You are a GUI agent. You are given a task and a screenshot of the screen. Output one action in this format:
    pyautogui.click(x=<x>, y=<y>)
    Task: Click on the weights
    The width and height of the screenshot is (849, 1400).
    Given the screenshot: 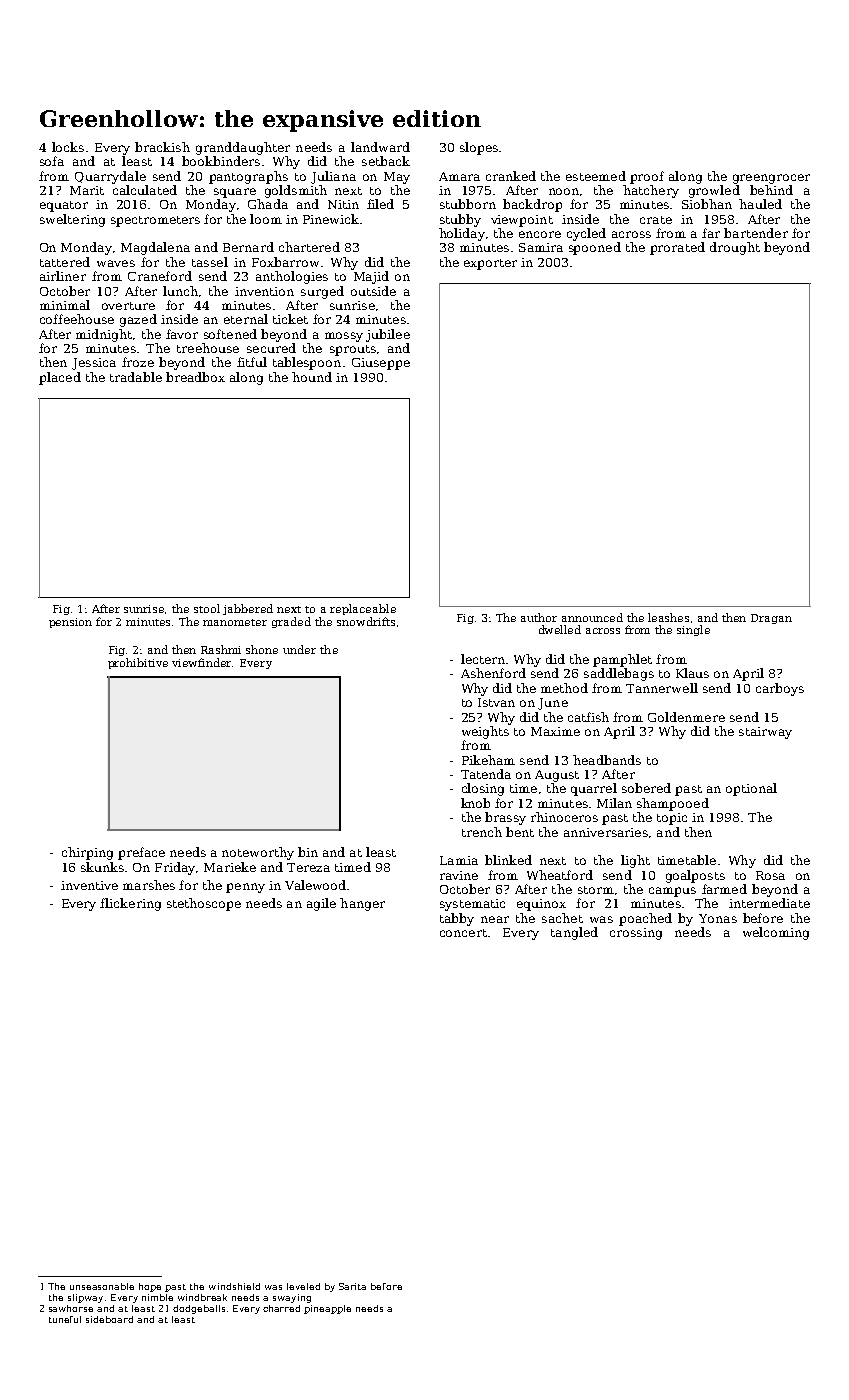 What is the action you would take?
    pyautogui.click(x=485, y=732)
